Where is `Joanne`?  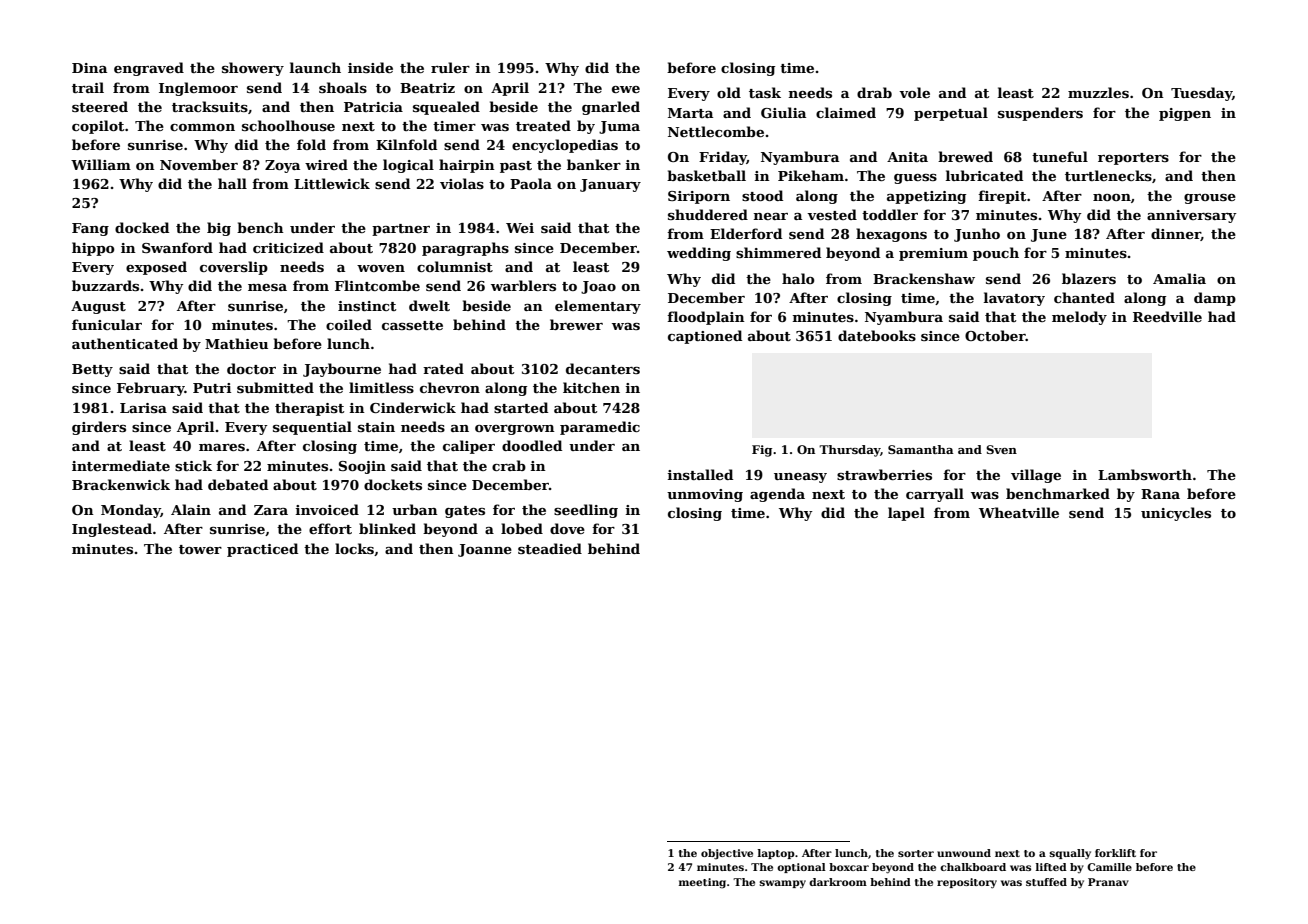 Joanne is located at coordinates (485, 550).
